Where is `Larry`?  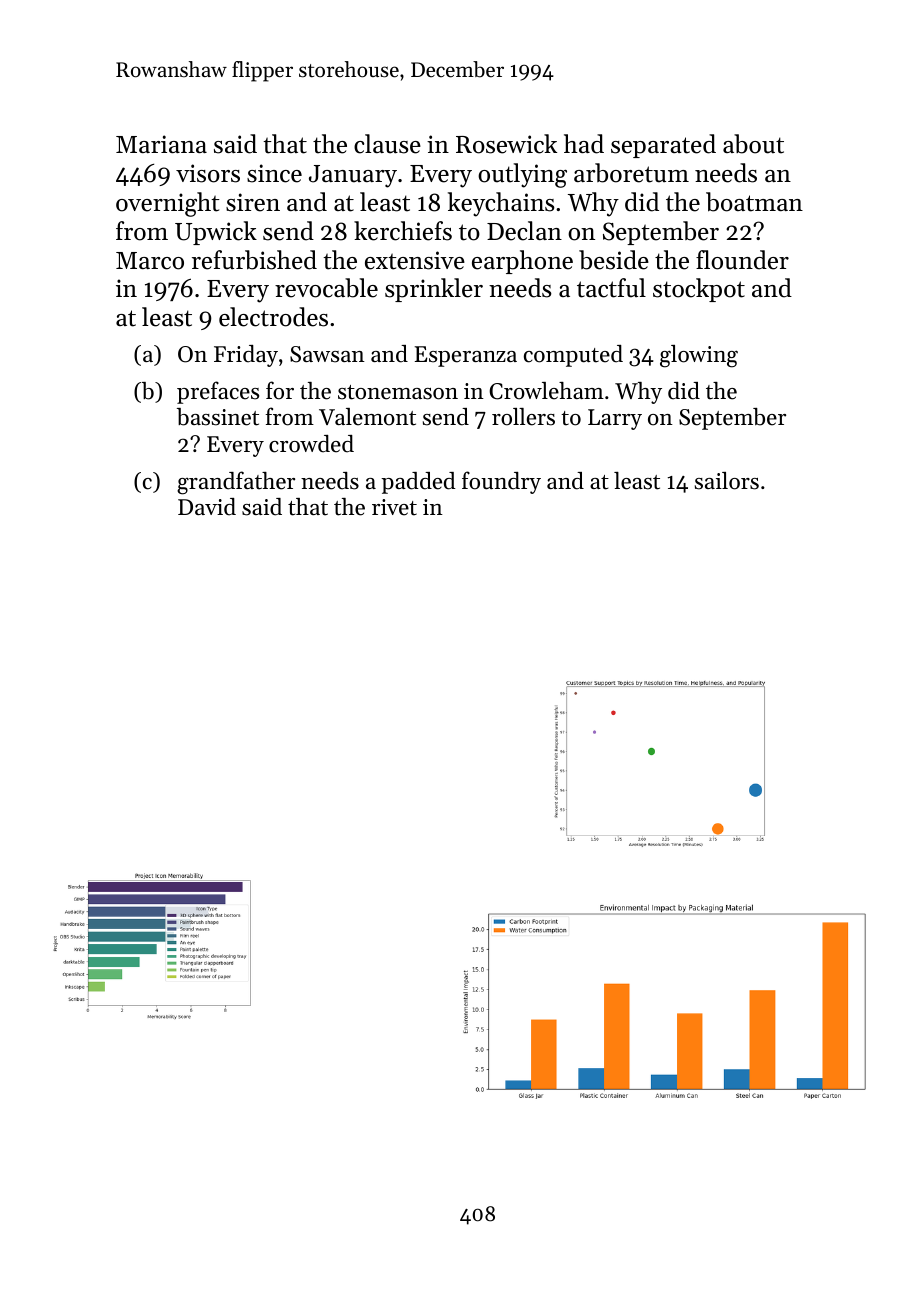 Larry is located at coordinates (615, 419).
